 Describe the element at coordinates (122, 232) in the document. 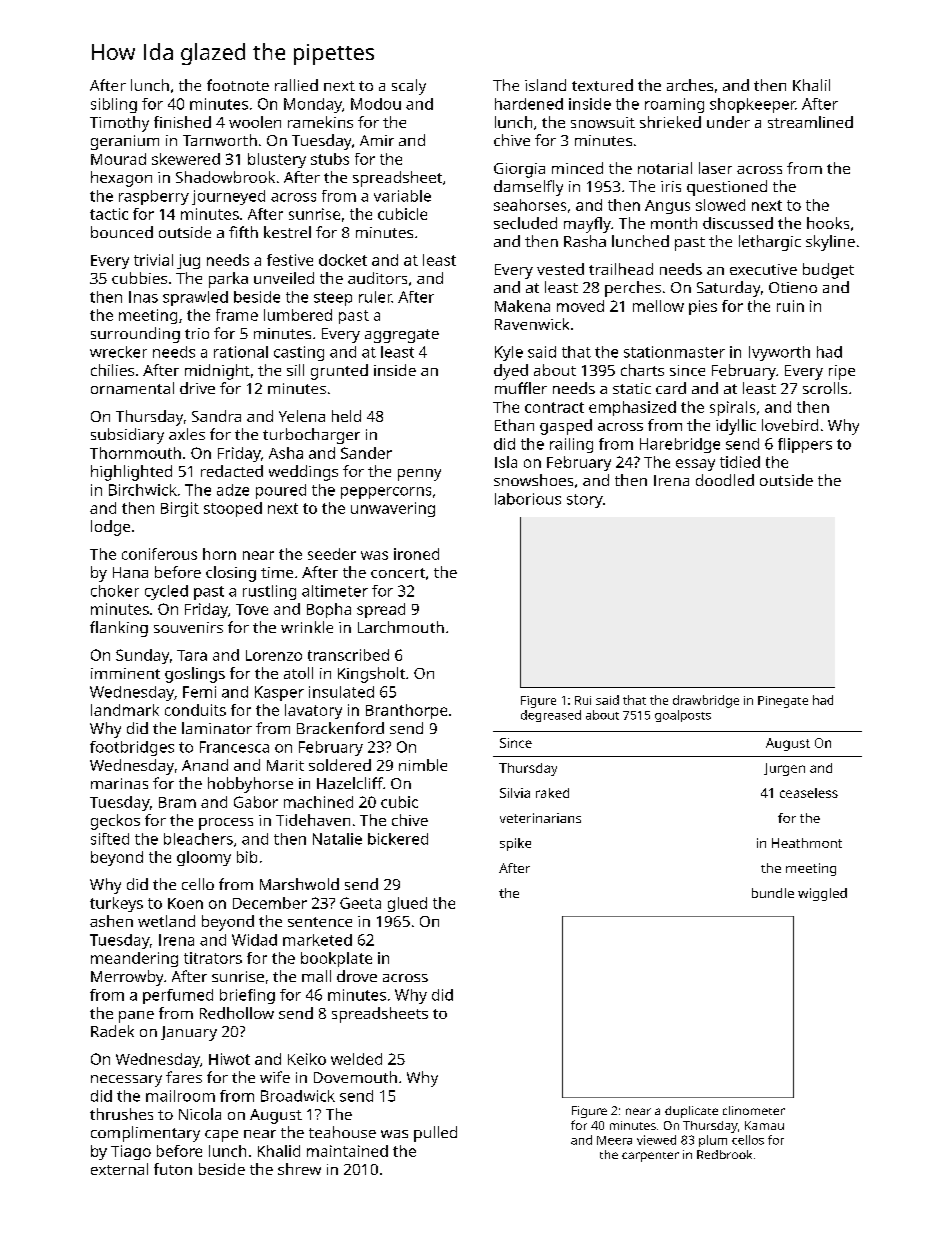

I see `bounced` at that location.
